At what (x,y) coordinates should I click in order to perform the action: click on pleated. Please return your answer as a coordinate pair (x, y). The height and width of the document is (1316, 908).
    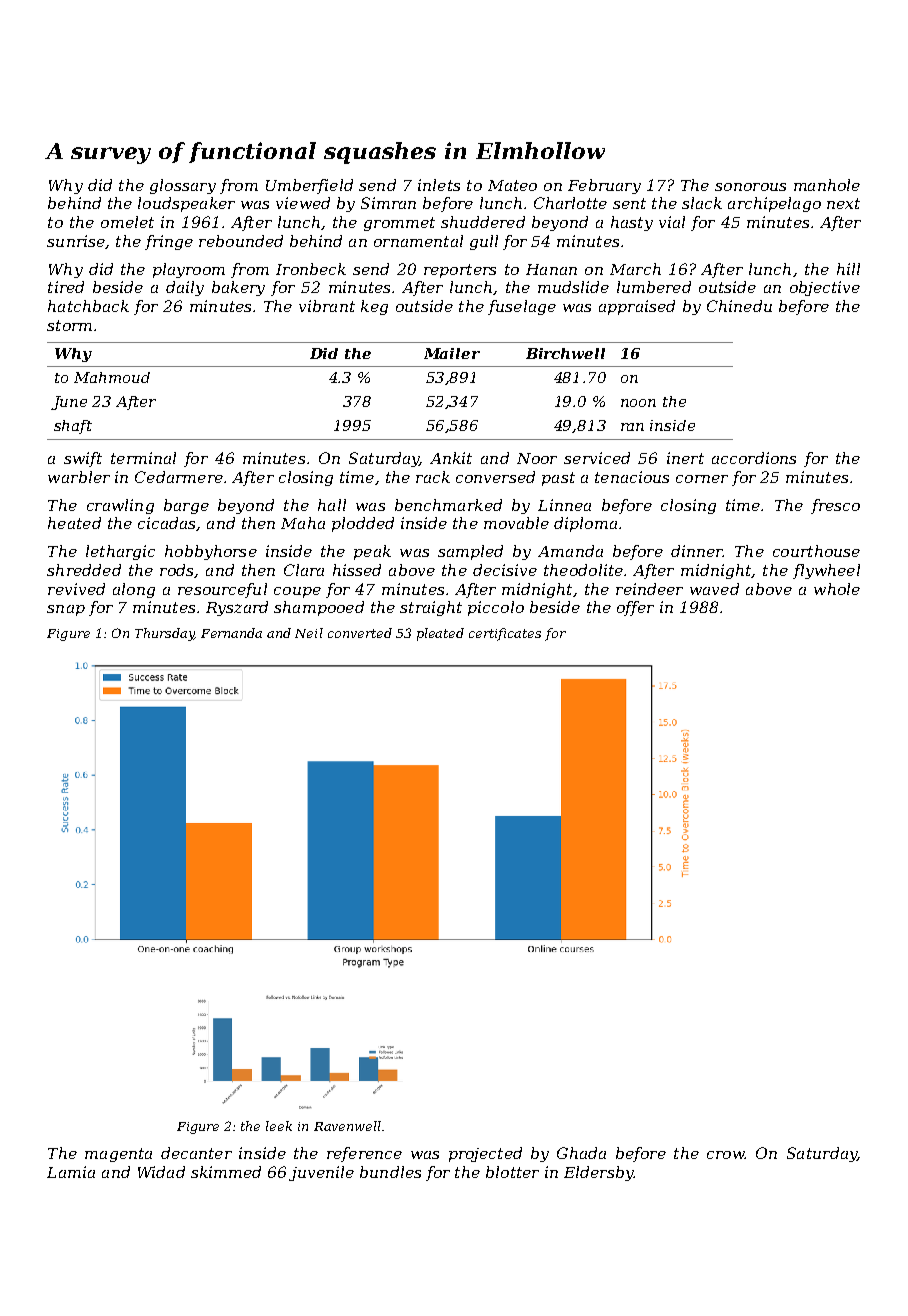
    Looking at the image, I should click on (440, 634).
